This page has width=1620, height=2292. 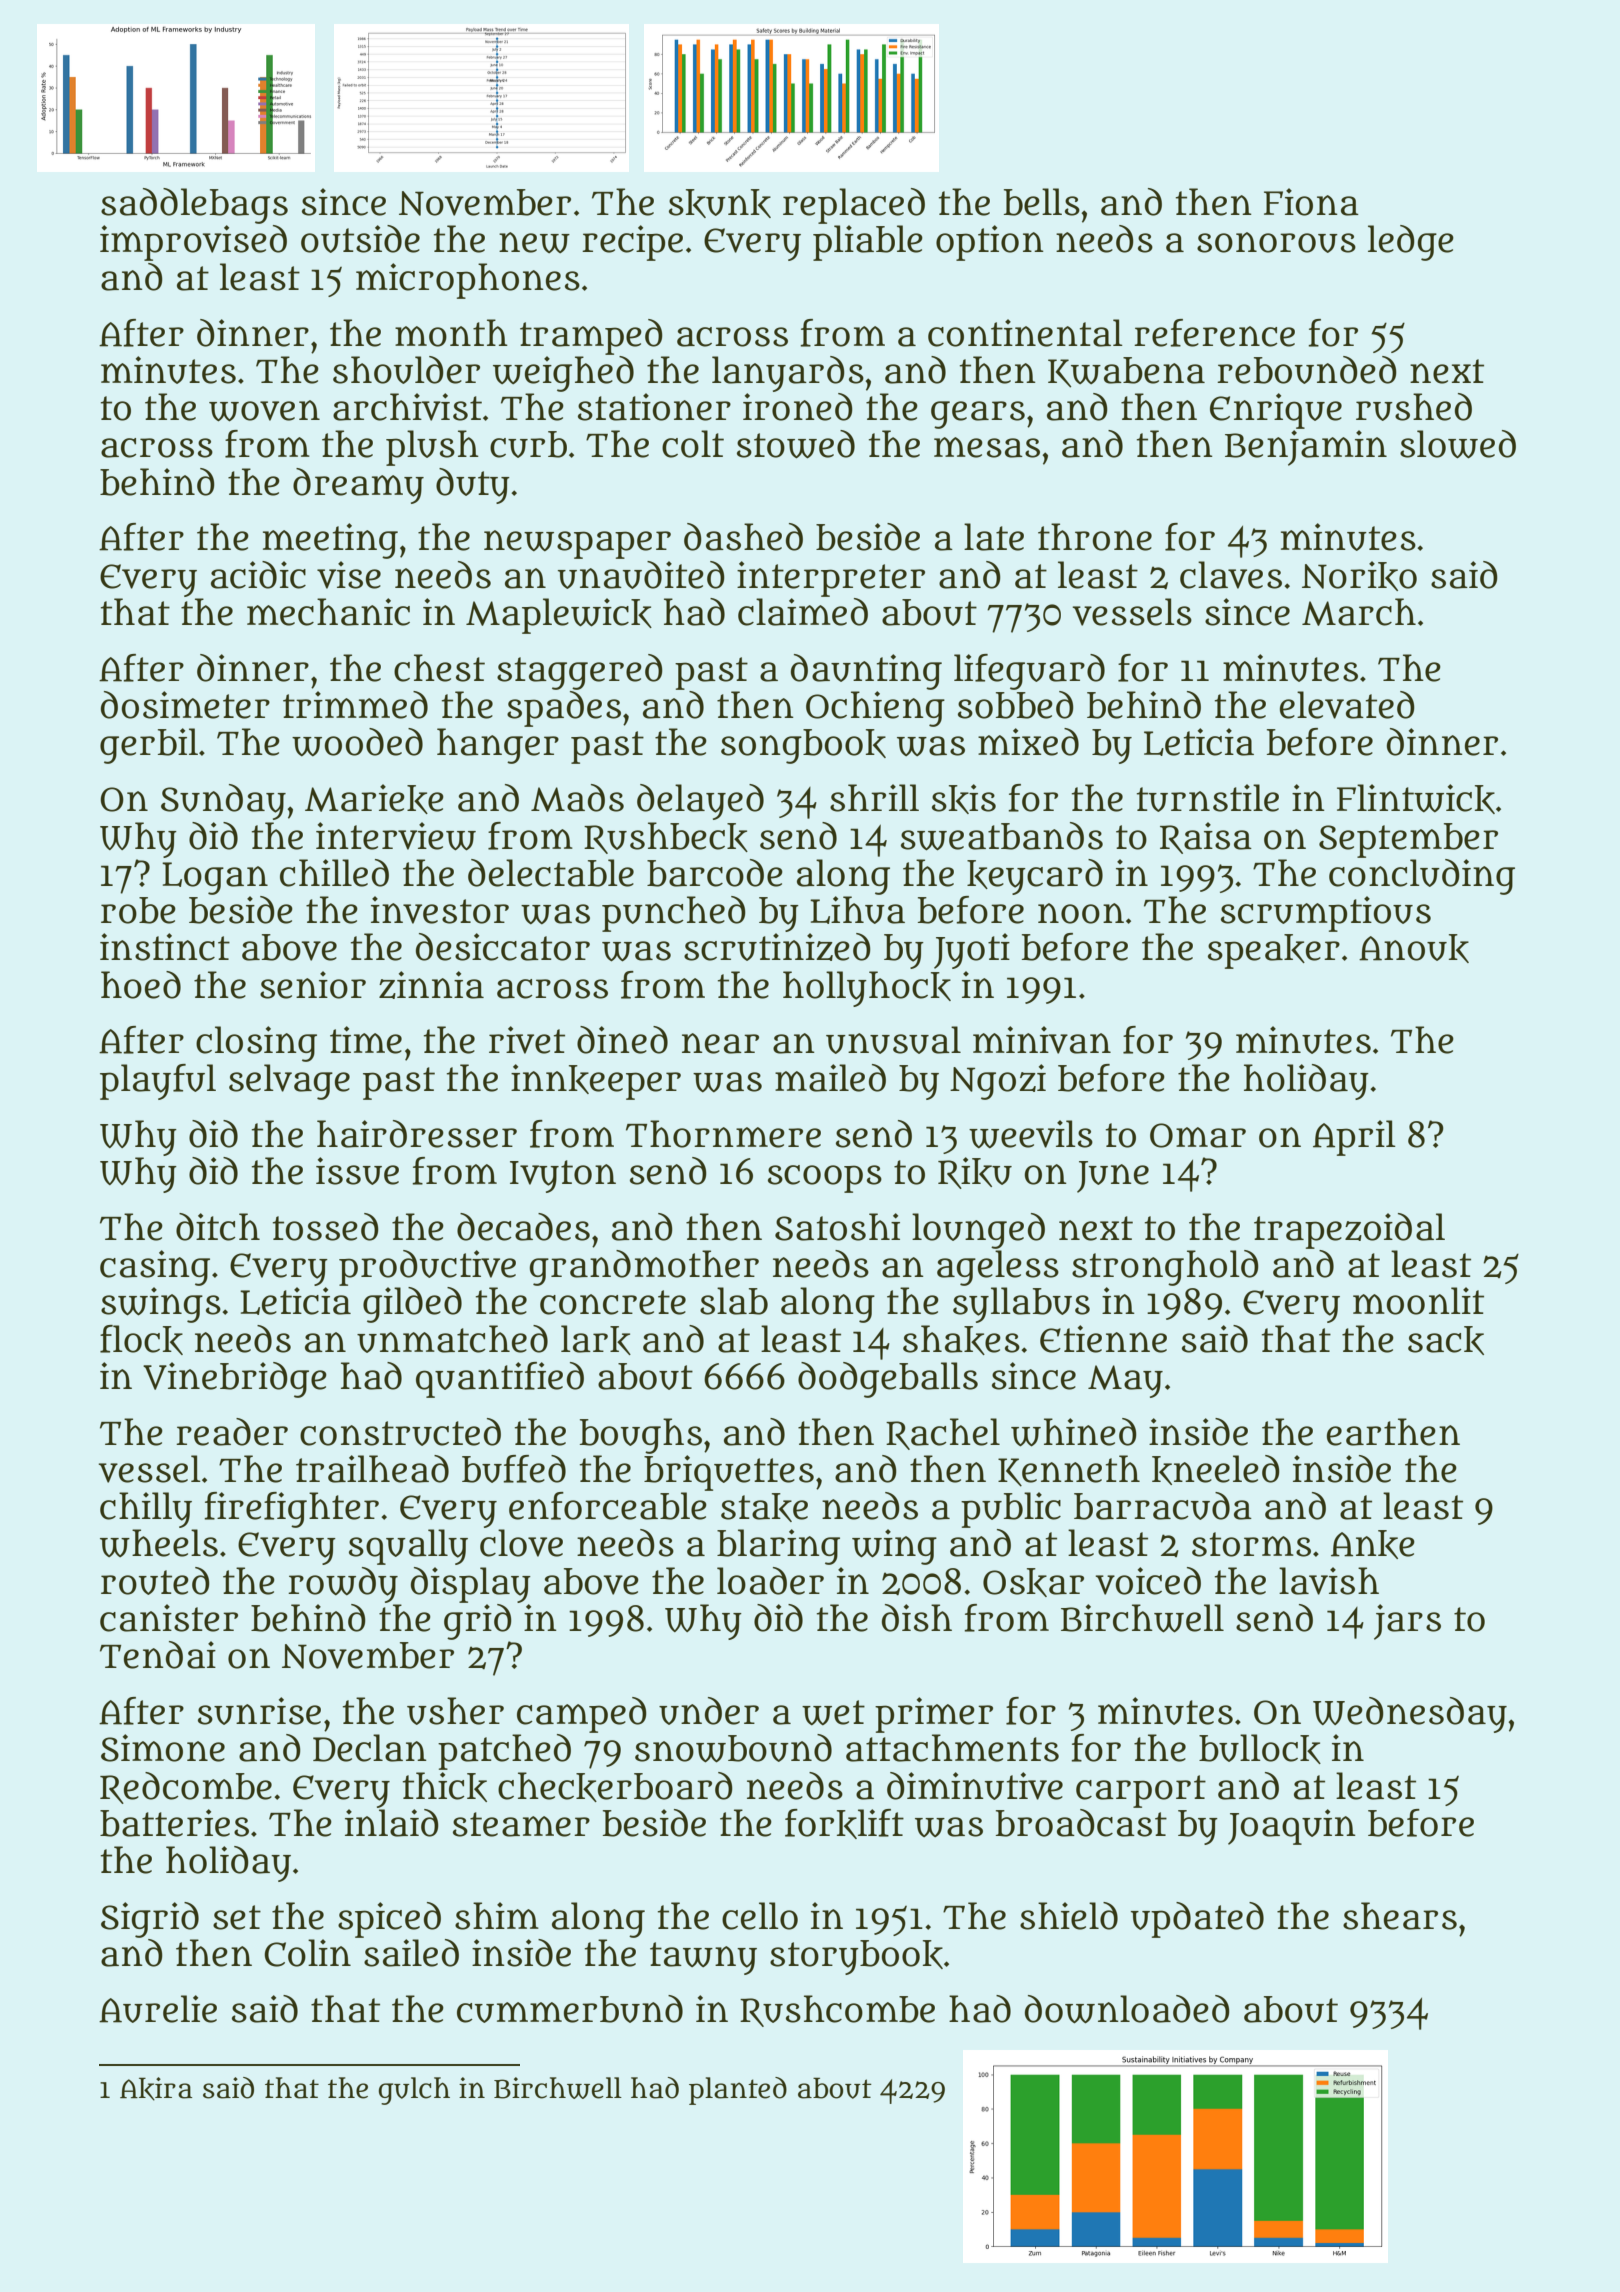 I want to click on Anouk, so click(x=1414, y=948).
